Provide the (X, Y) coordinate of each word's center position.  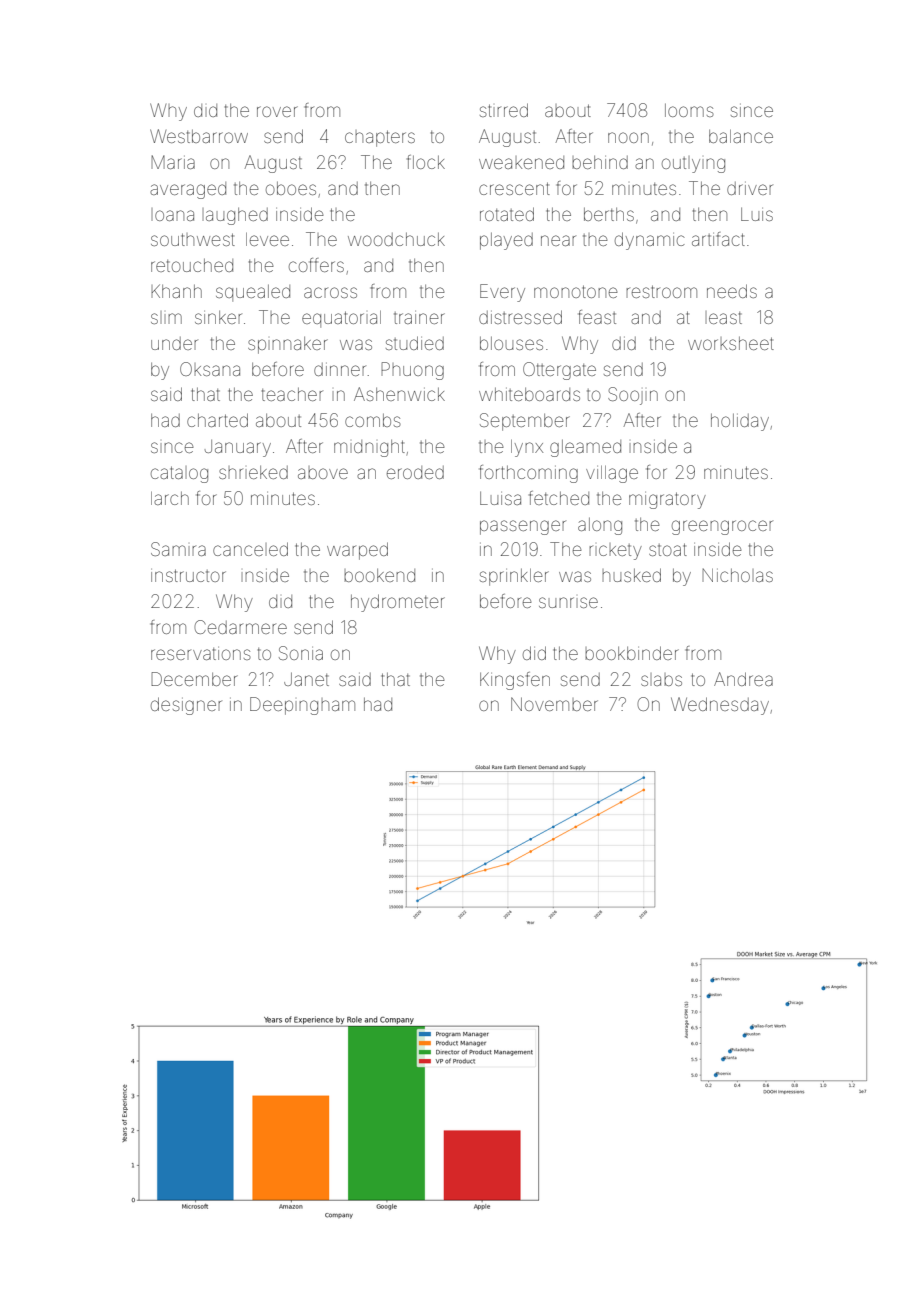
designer (186, 706)
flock (426, 162)
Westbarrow (199, 136)
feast (597, 317)
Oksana (210, 369)
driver (750, 188)
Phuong (412, 371)
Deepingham (302, 706)
